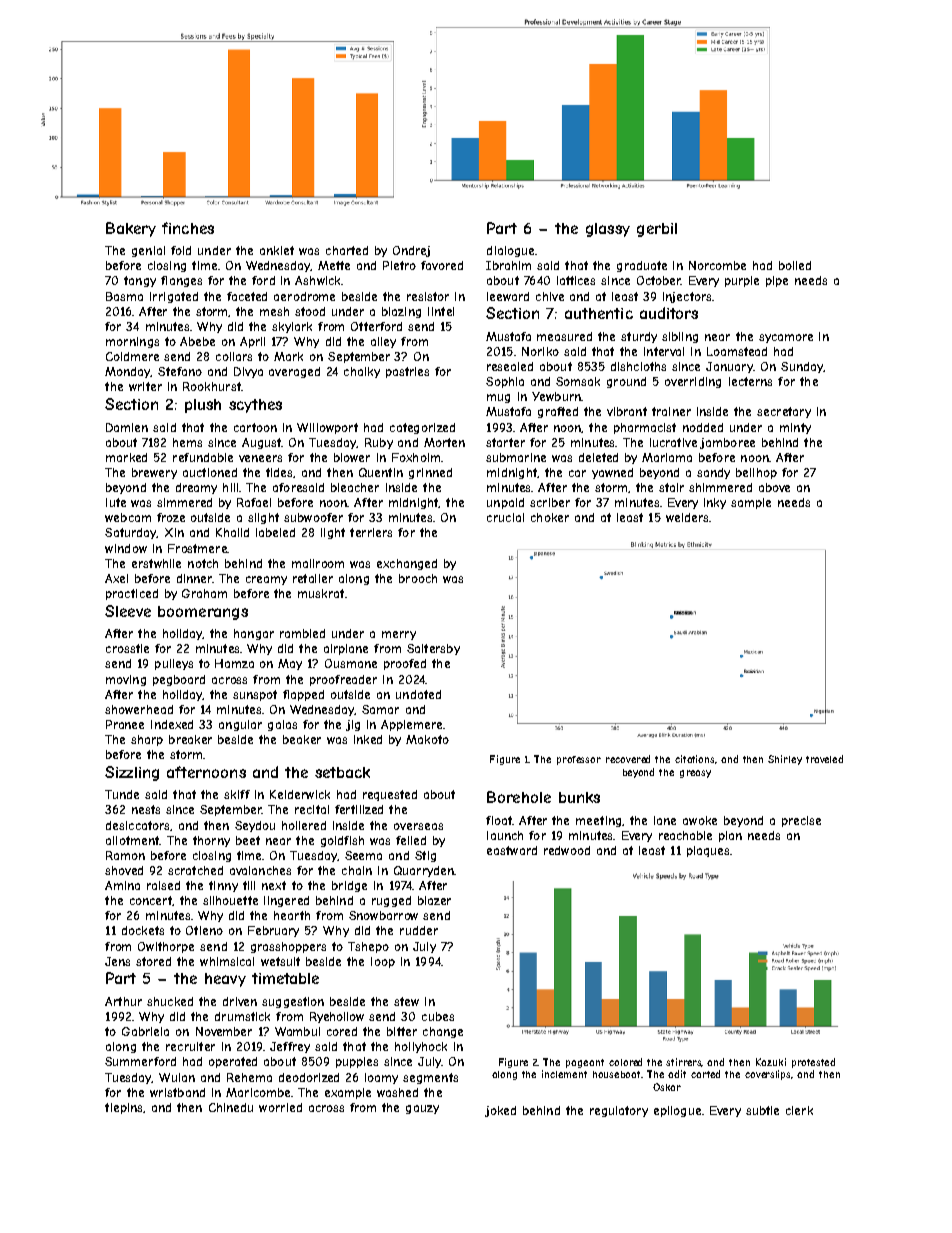  I want to click on Shirley, so click(785, 760).
